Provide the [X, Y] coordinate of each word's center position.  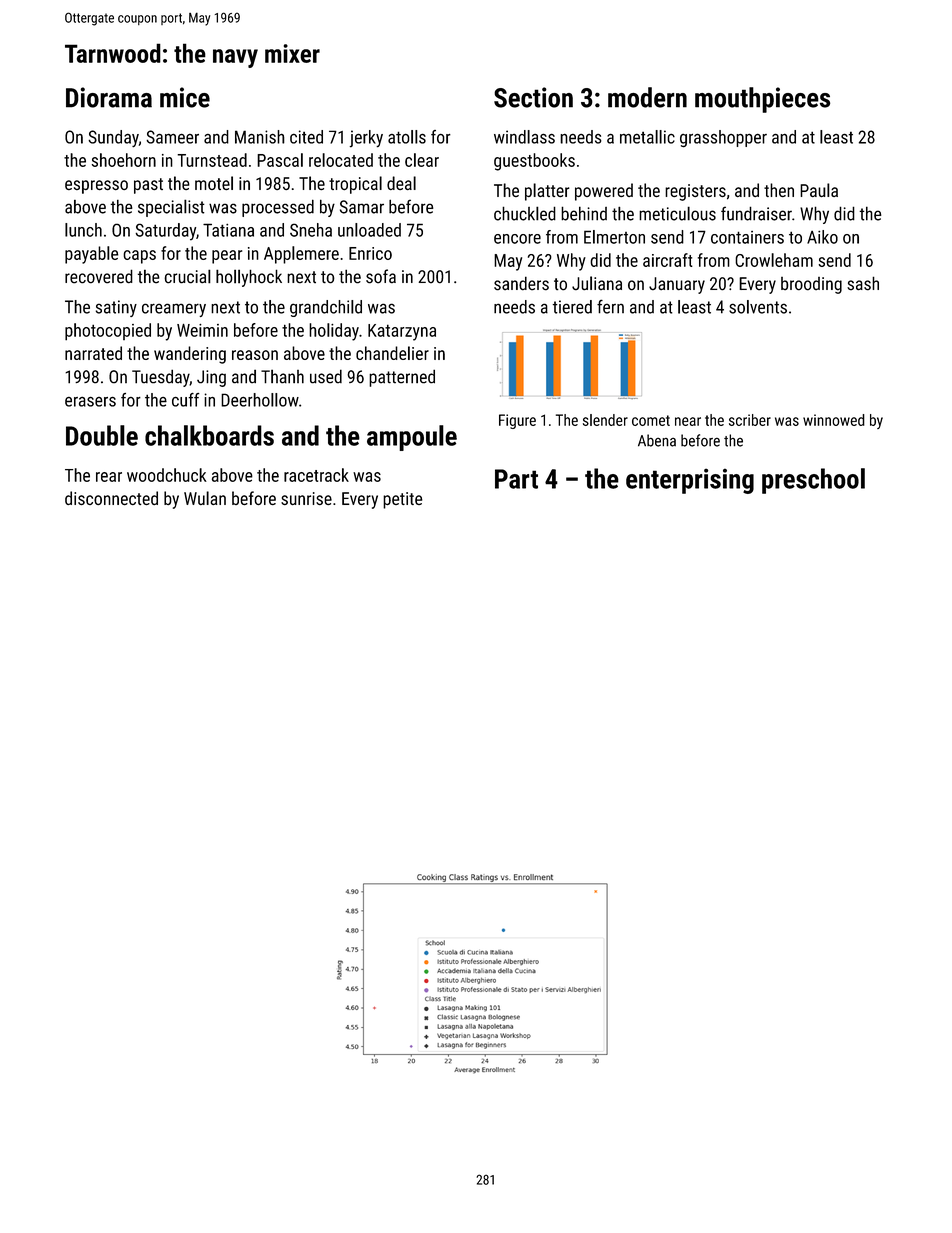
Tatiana [228, 230]
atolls [407, 137]
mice [185, 97]
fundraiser [756, 213]
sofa [381, 276]
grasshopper [723, 138]
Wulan [205, 498]
